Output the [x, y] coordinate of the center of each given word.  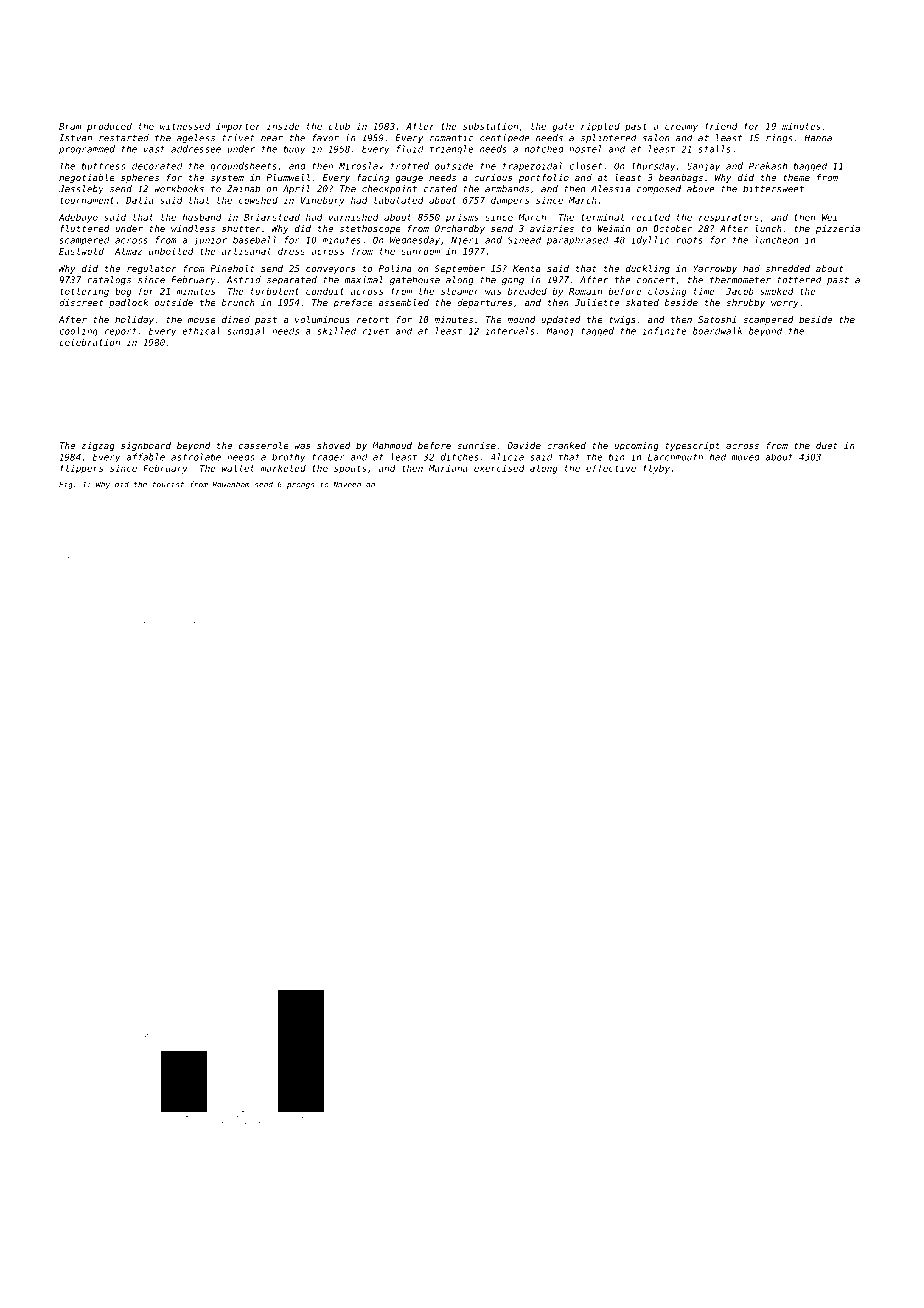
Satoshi [717, 319]
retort [373, 319]
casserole [264, 445]
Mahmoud [392, 445]
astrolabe [196, 457]
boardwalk [717, 331]
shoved [334, 445]
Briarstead [272, 217]
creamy [681, 128]
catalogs [109, 280]
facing [373, 178]
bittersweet [773, 189]
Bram [70, 126]
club [339, 126]
